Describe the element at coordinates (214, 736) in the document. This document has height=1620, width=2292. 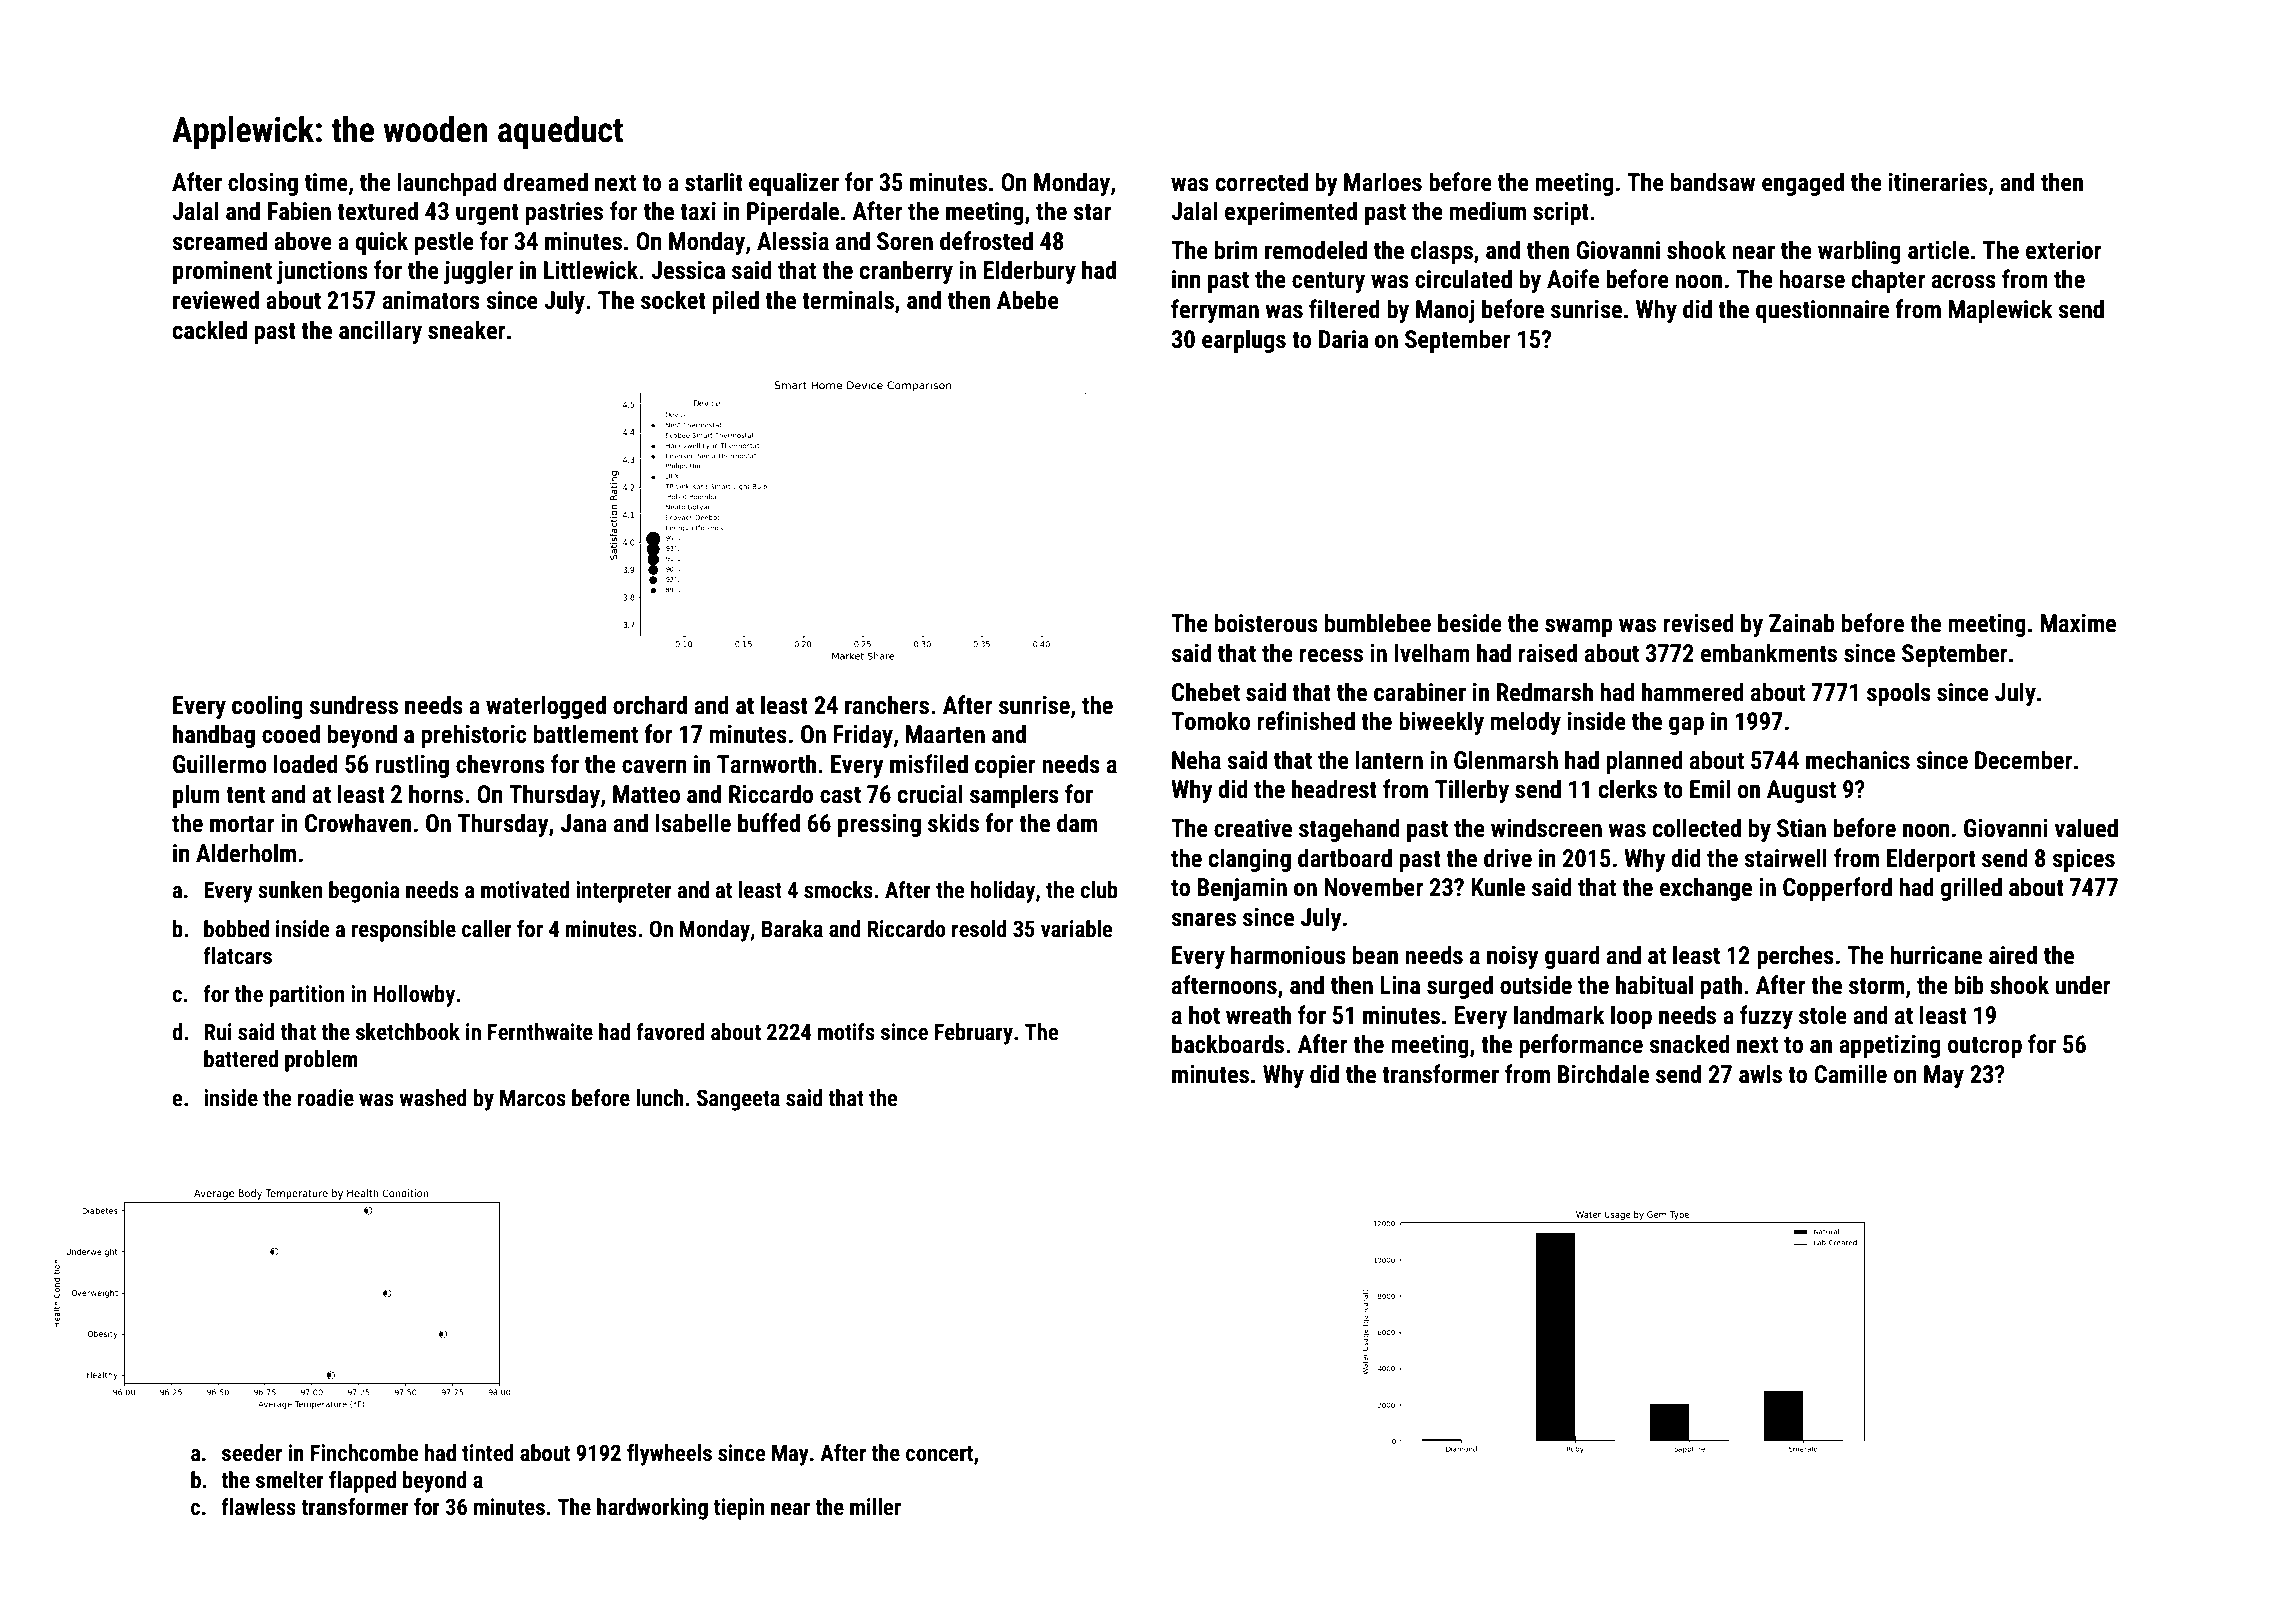
I see `handbag` at that location.
